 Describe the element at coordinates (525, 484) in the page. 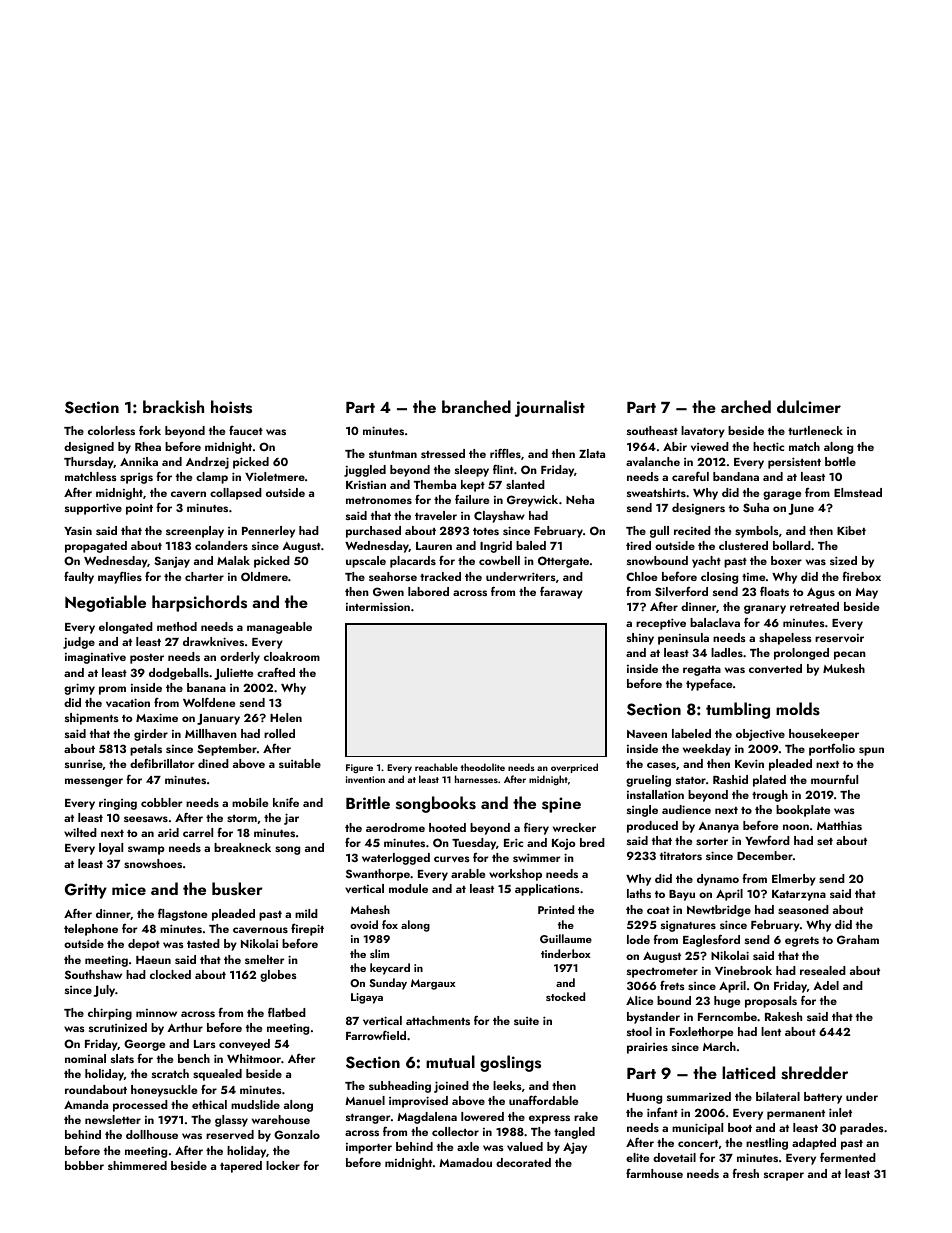

I see `slanted` at that location.
